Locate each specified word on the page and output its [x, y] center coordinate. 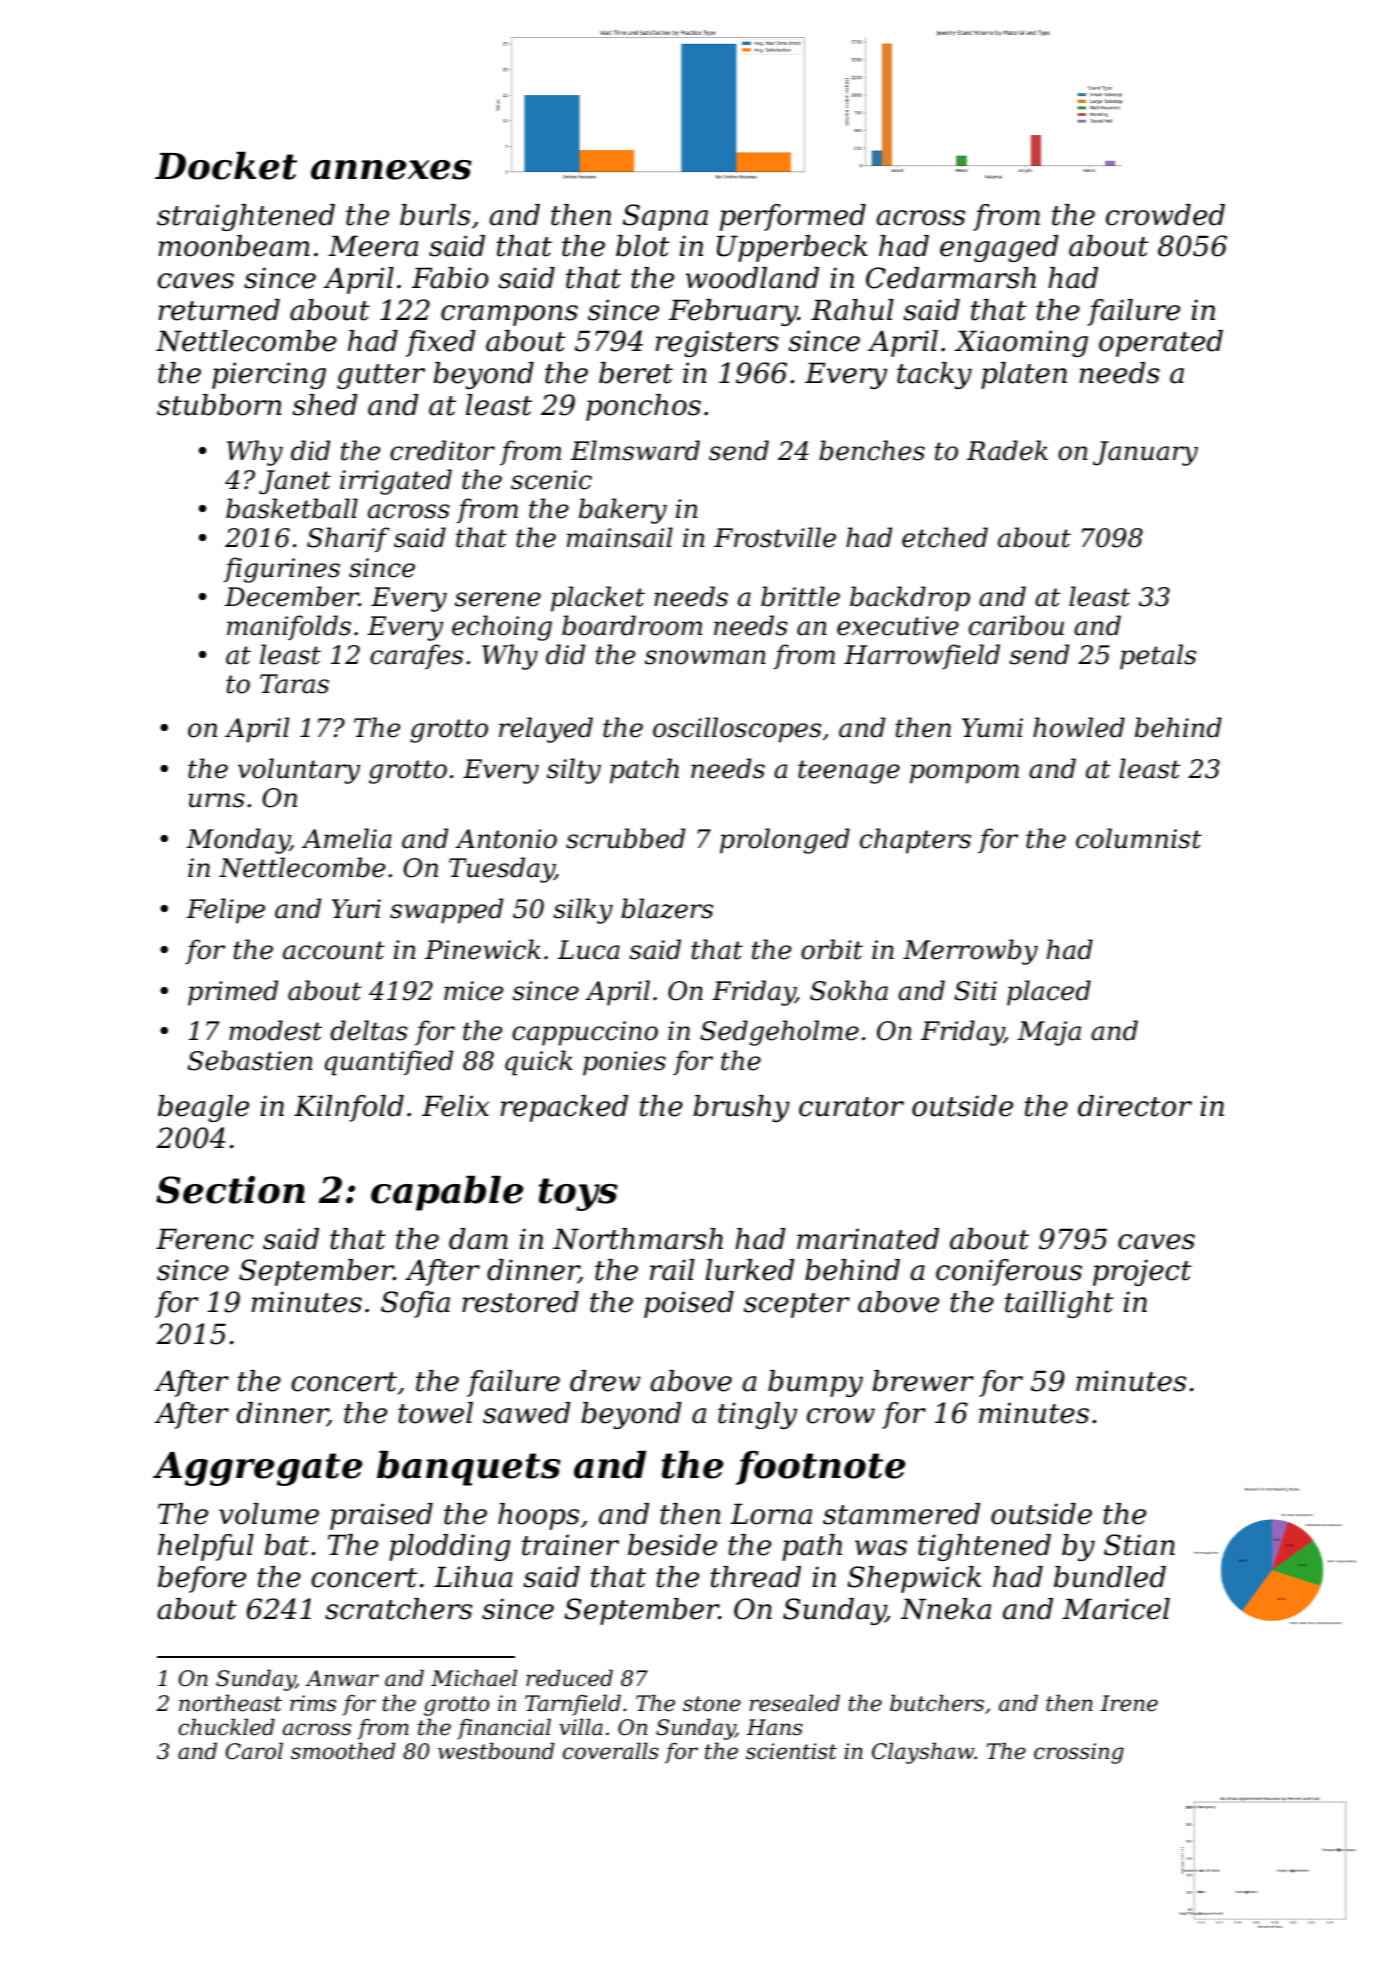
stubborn [219, 405]
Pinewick [483, 949]
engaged [999, 248]
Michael [474, 1678]
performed [793, 217]
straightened [246, 217]
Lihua [473, 1577]
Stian [1139, 1545]
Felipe [225, 911]
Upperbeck [792, 248]
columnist [1139, 838]
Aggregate [257, 1469]
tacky [934, 375]
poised [689, 1304]
